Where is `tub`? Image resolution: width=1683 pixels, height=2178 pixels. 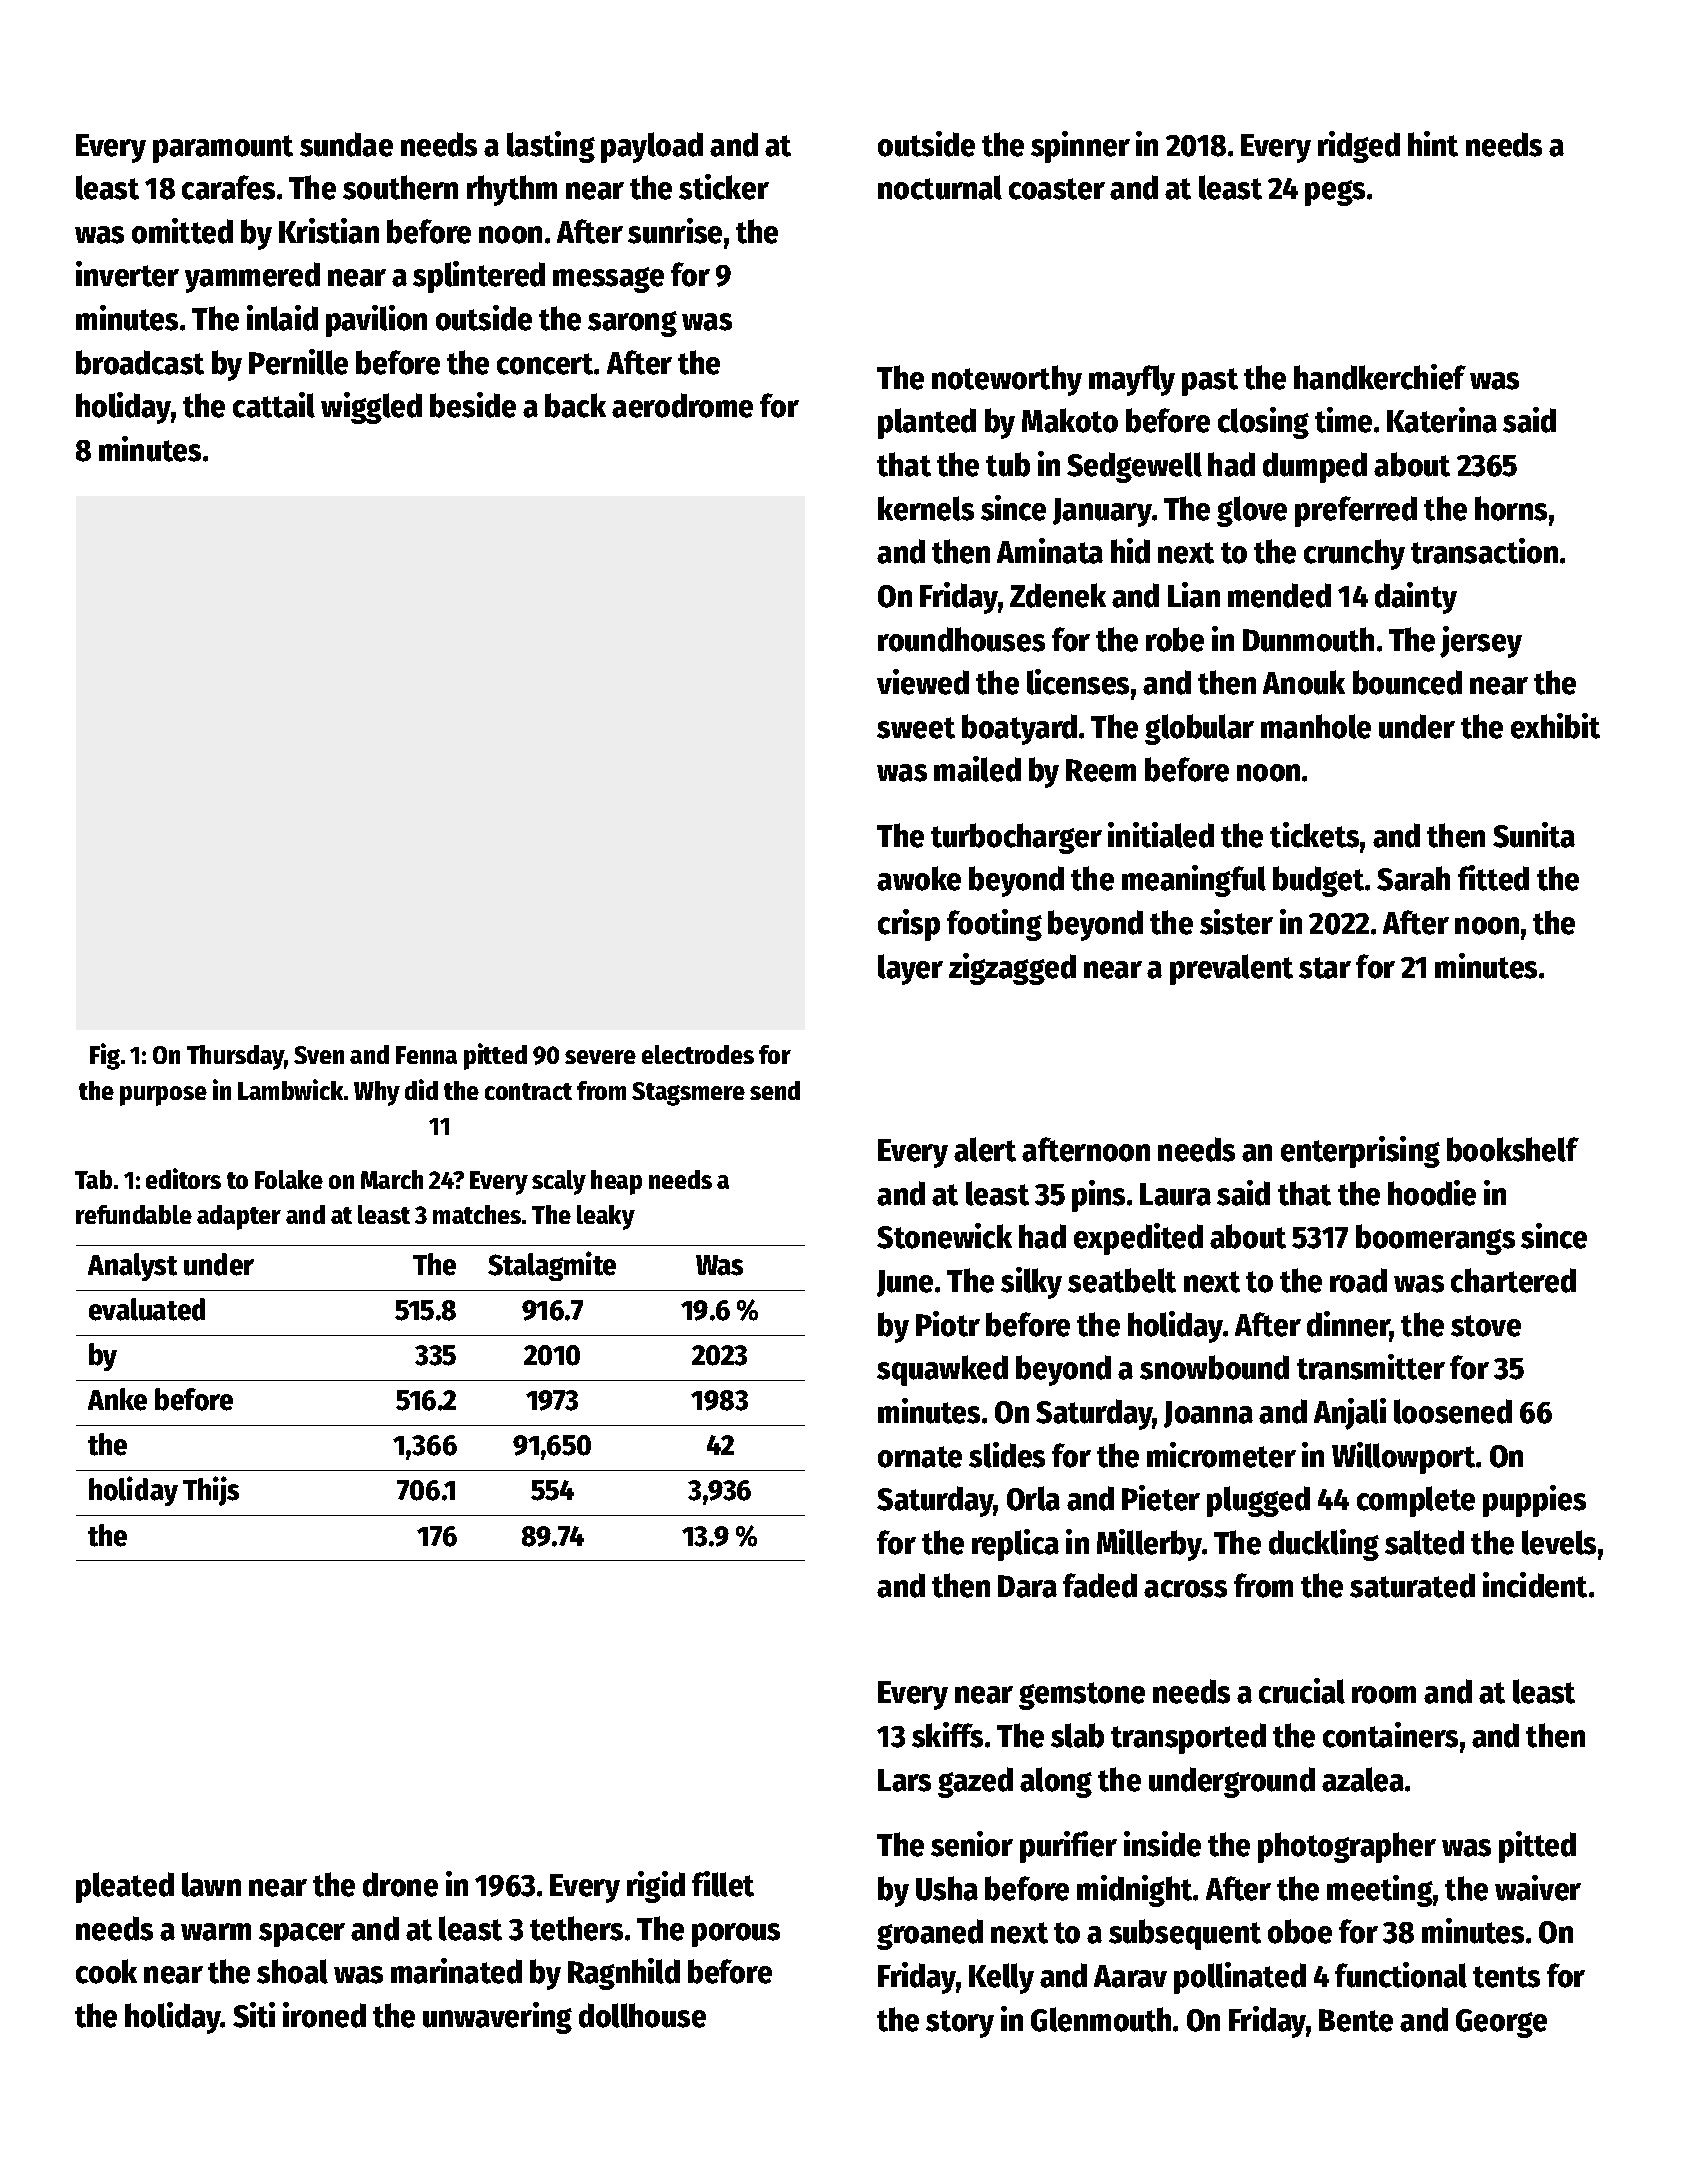 tub is located at coordinates (1008, 464).
